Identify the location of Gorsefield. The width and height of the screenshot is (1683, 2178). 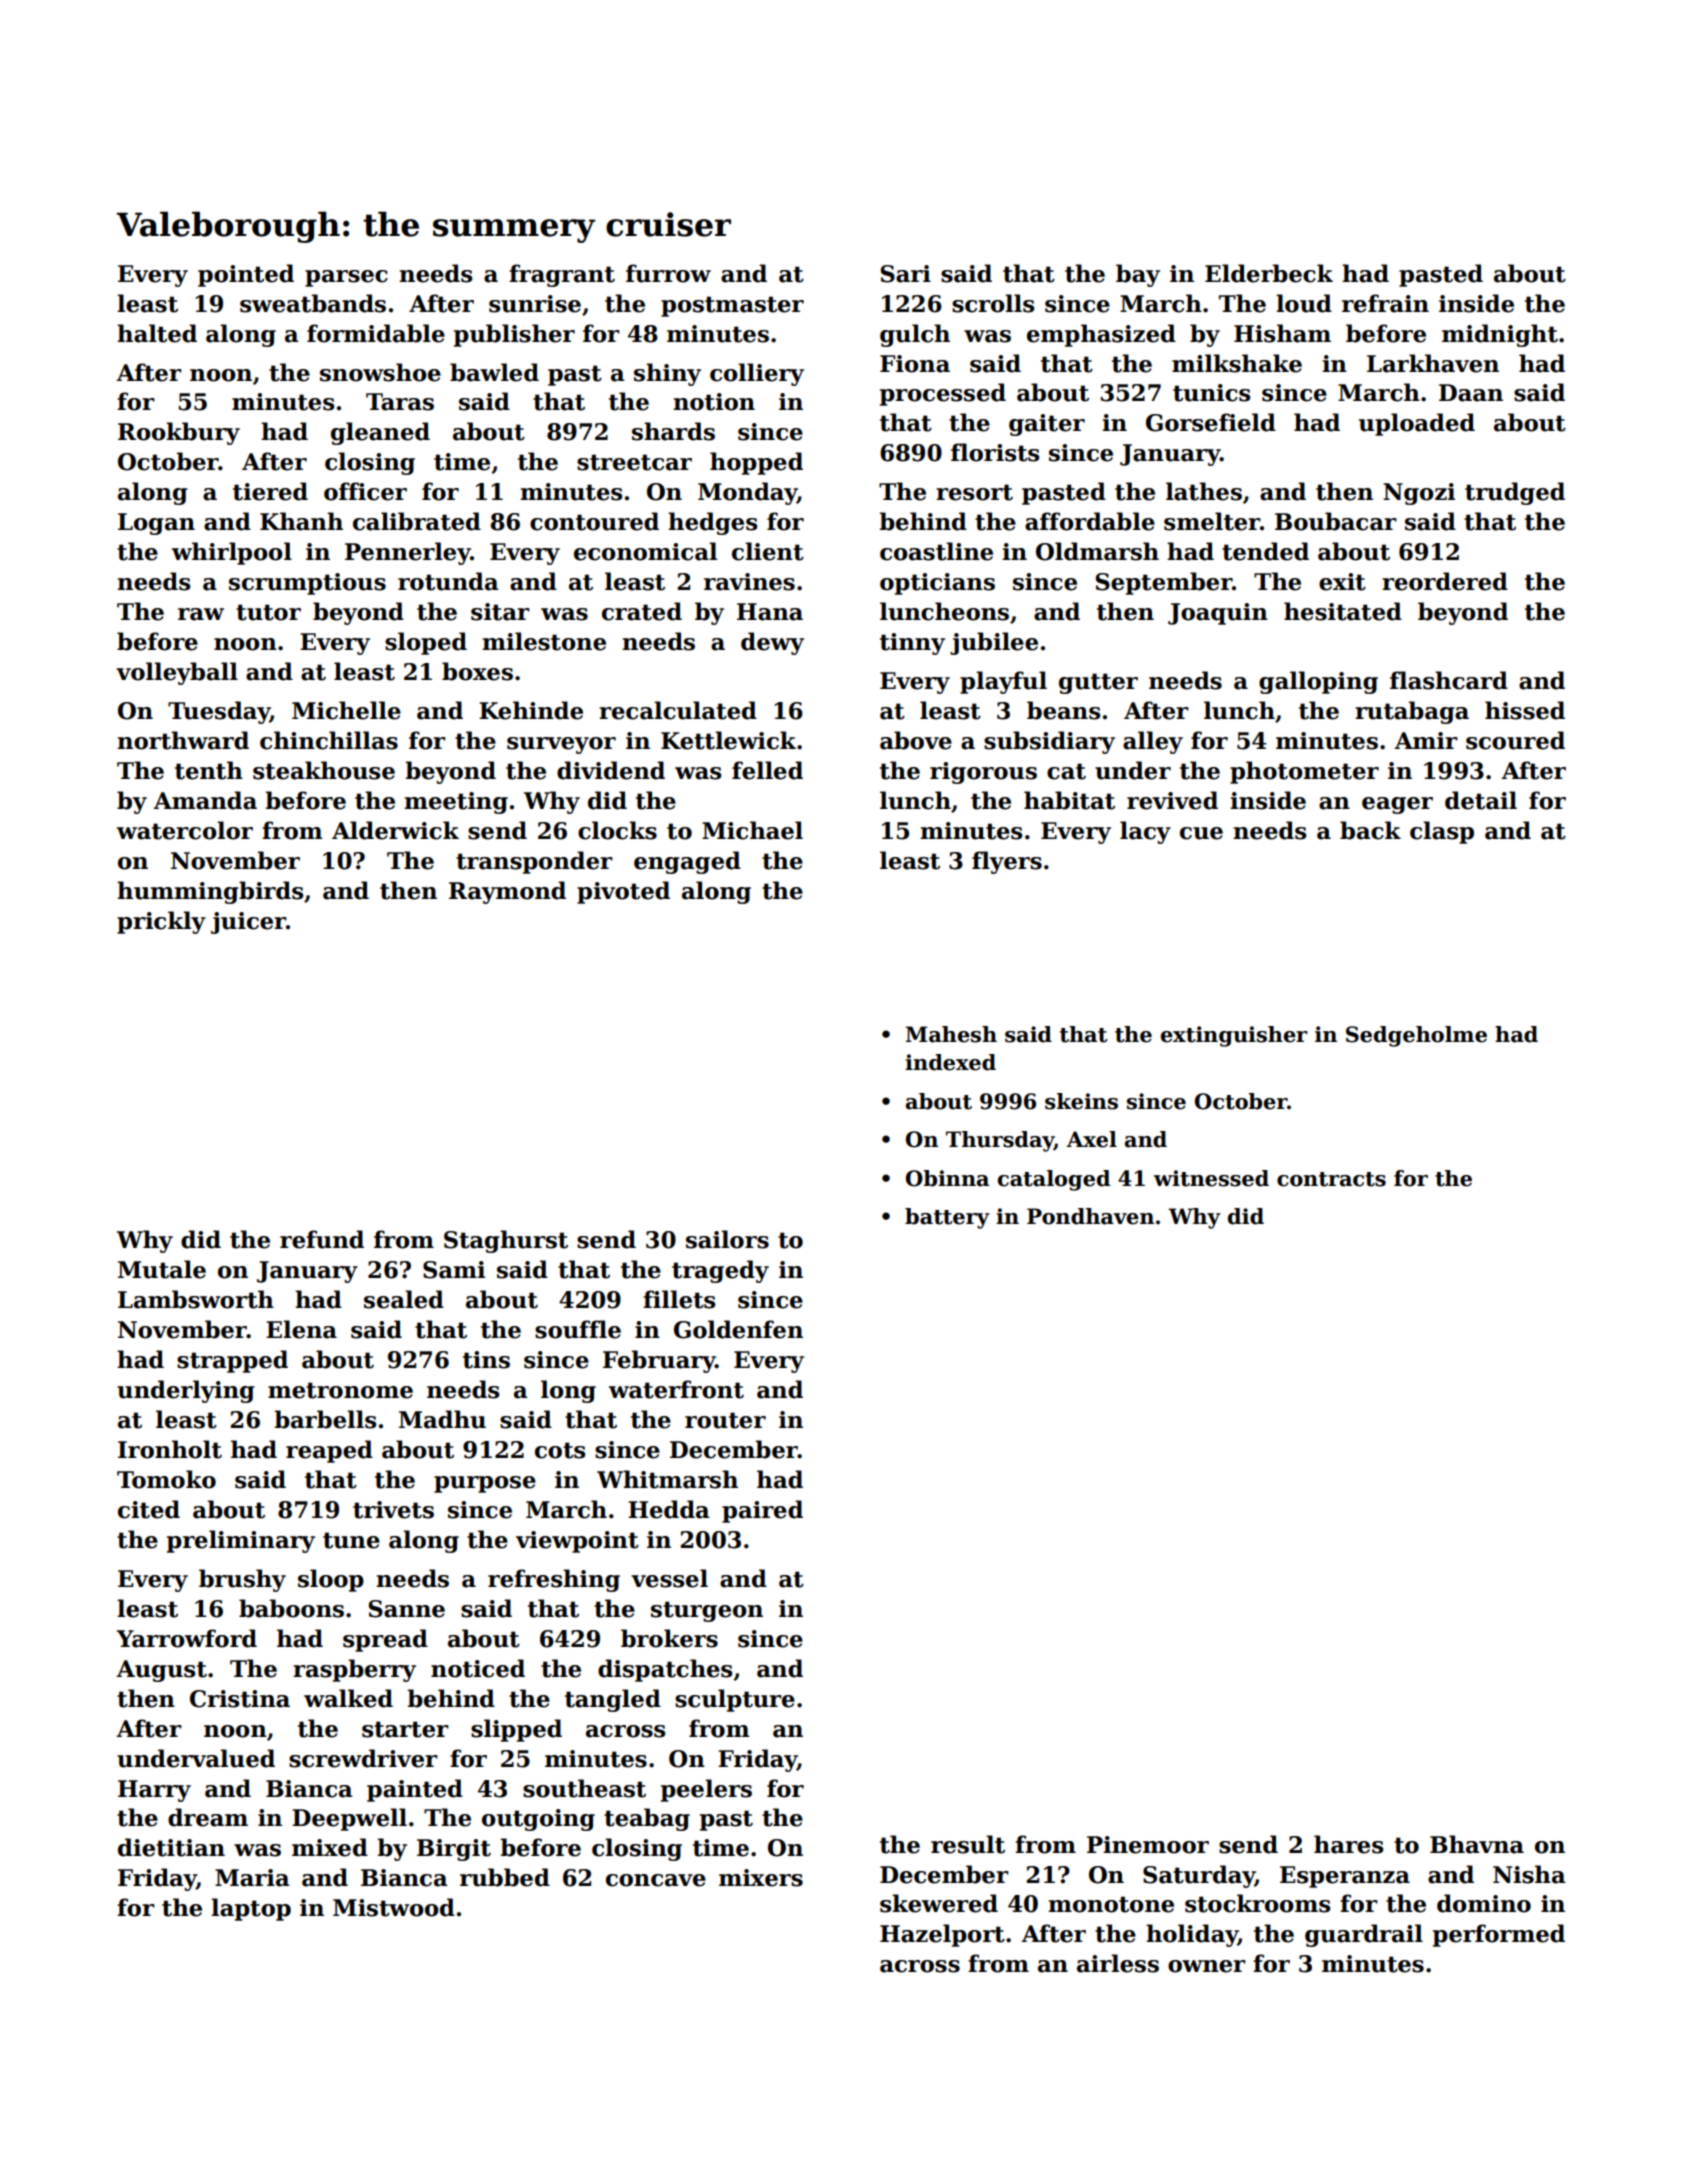
(1211, 422).
